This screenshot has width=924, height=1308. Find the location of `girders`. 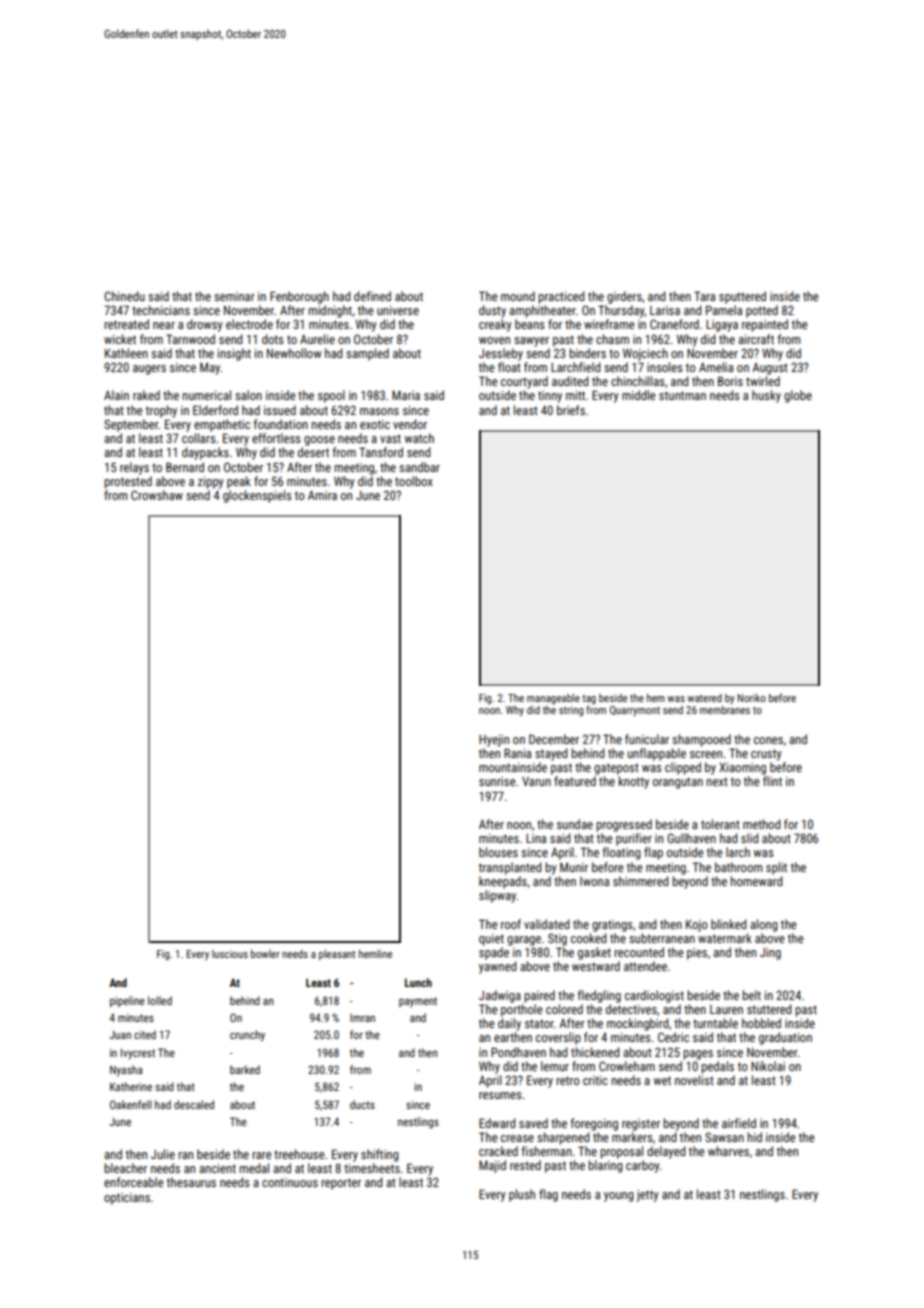

girders is located at coordinates (624, 297).
